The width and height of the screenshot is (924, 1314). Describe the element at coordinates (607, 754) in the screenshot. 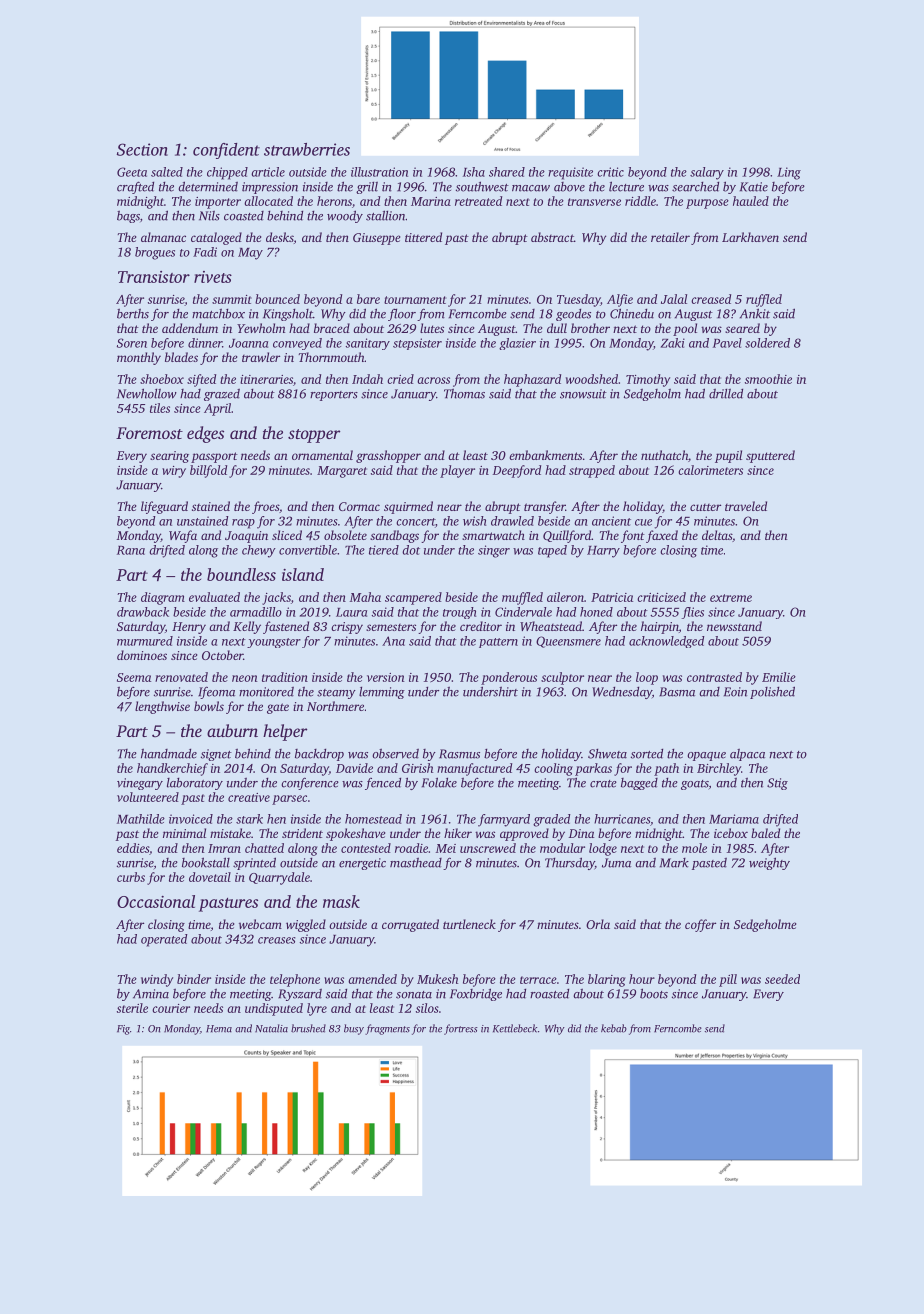

I see `Shweta` at that location.
